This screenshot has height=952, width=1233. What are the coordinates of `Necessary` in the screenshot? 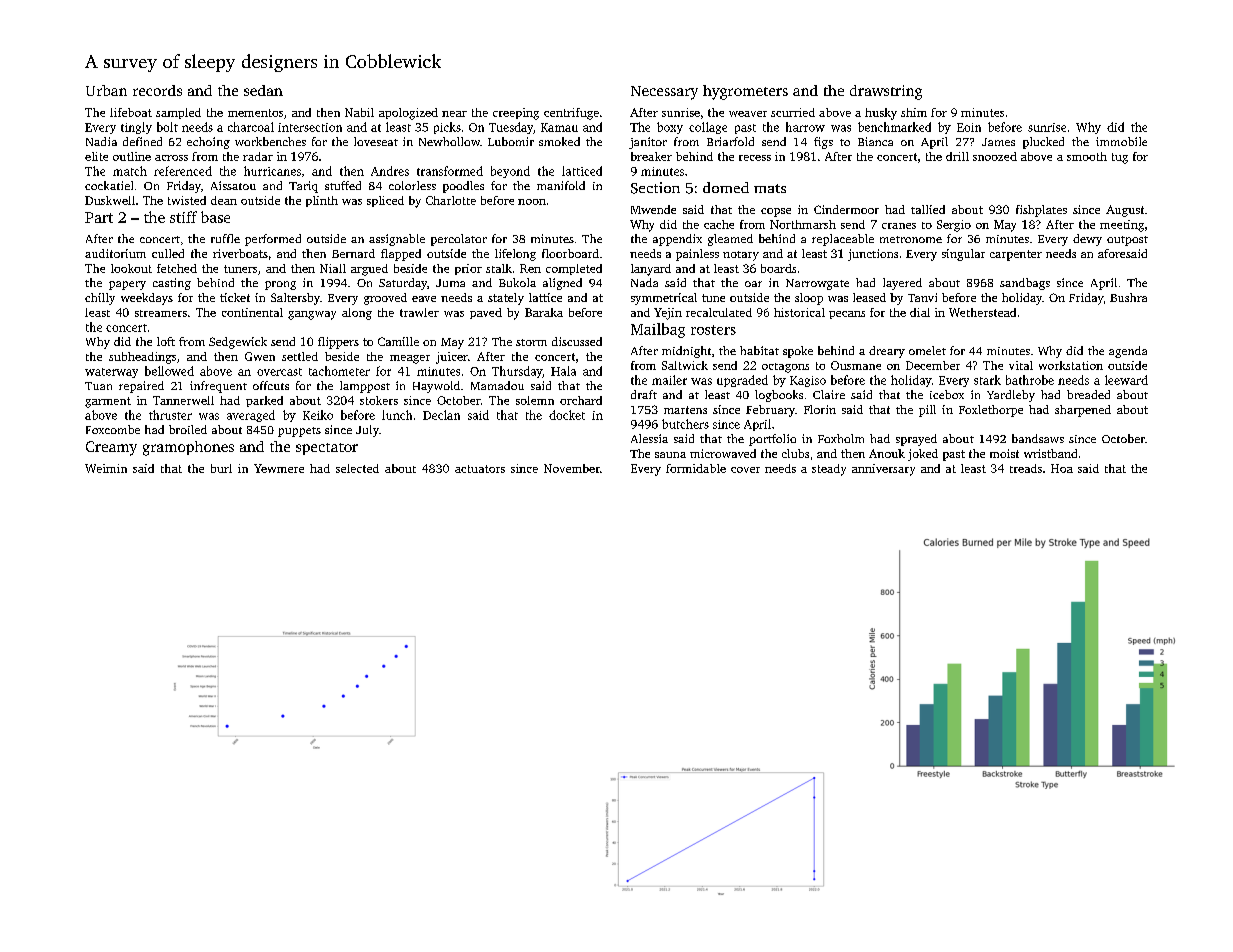 It's located at (664, 93).
